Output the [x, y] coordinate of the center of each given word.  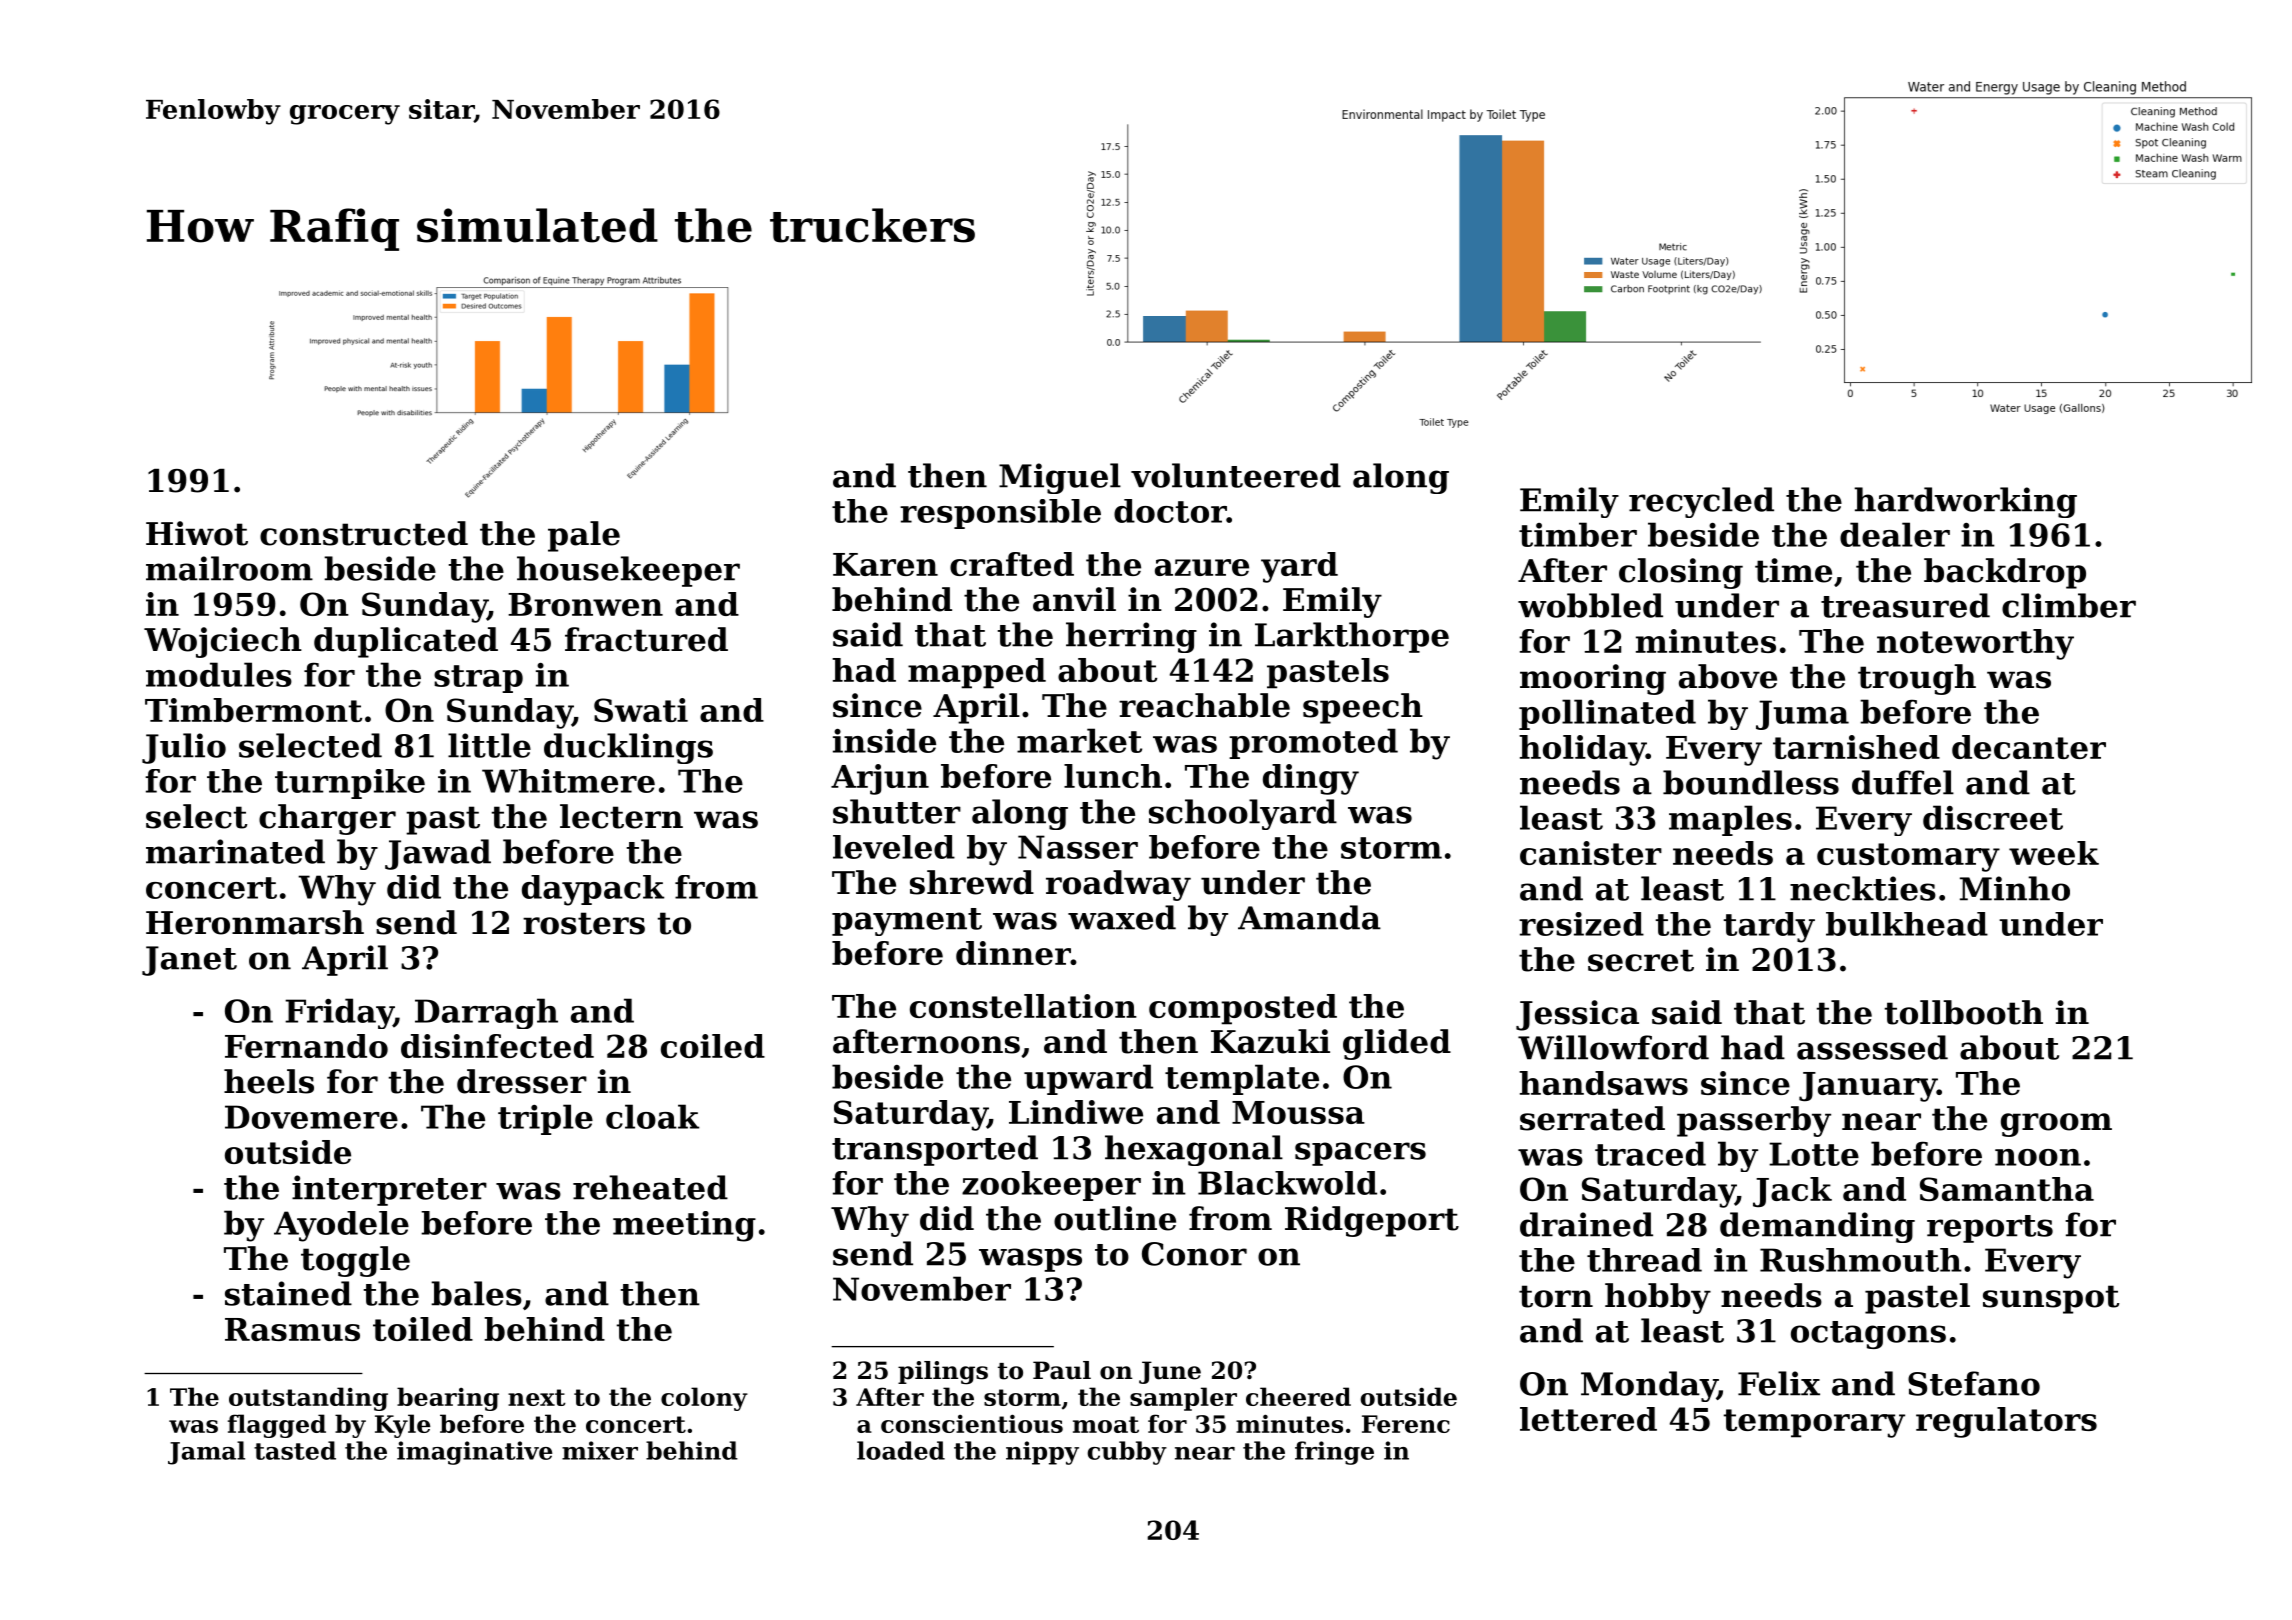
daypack [593, 890]
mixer [600, 1450]
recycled [1701, 502]
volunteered [1236, 475]
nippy [1042, 1453]
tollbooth [1963, 1012]
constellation [1023, 1006]
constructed [364, 533]
